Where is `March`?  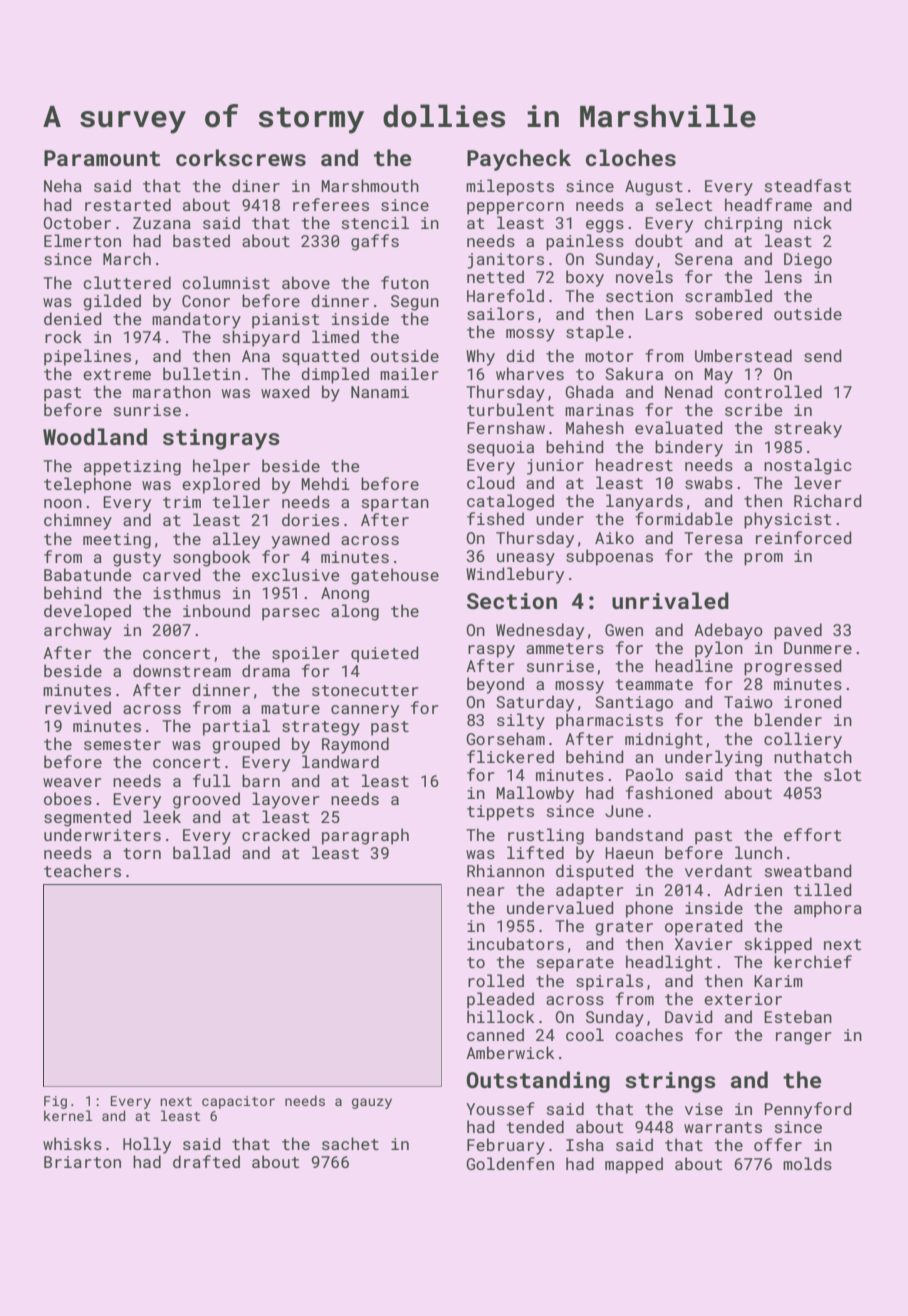
March is located at coordinates (127, 258).
